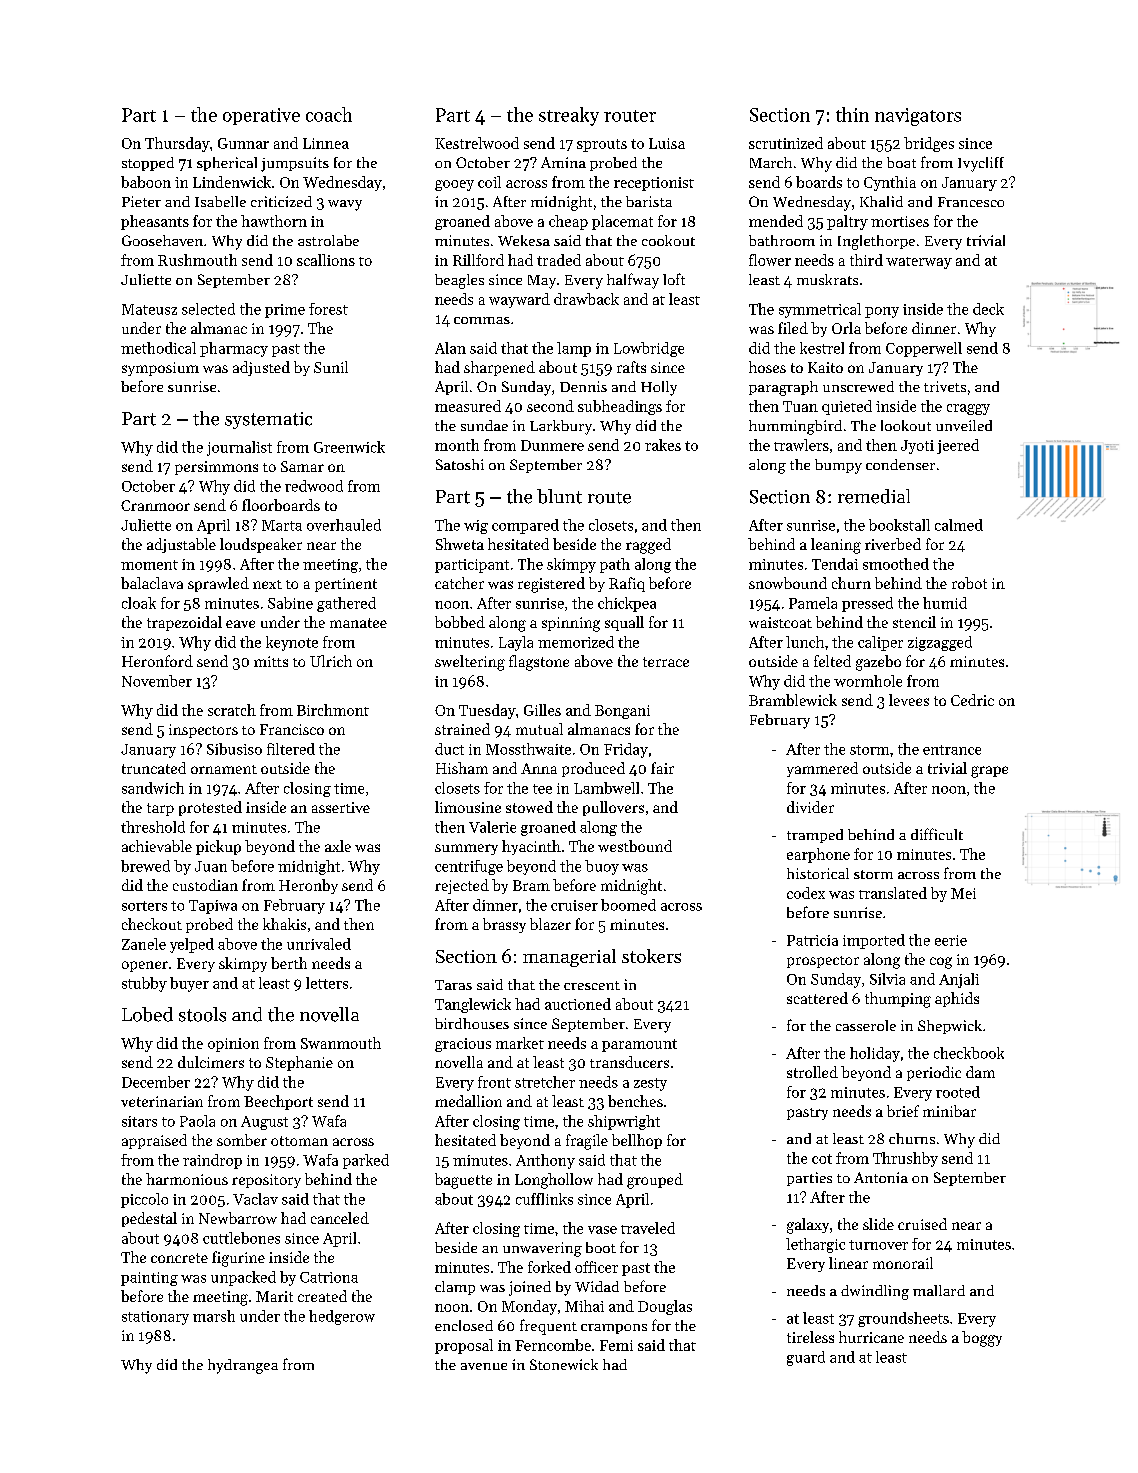  What do you see at coordinates (531, 847) in the image?
I see `hyacinth` at bounding box center [531, 847].
